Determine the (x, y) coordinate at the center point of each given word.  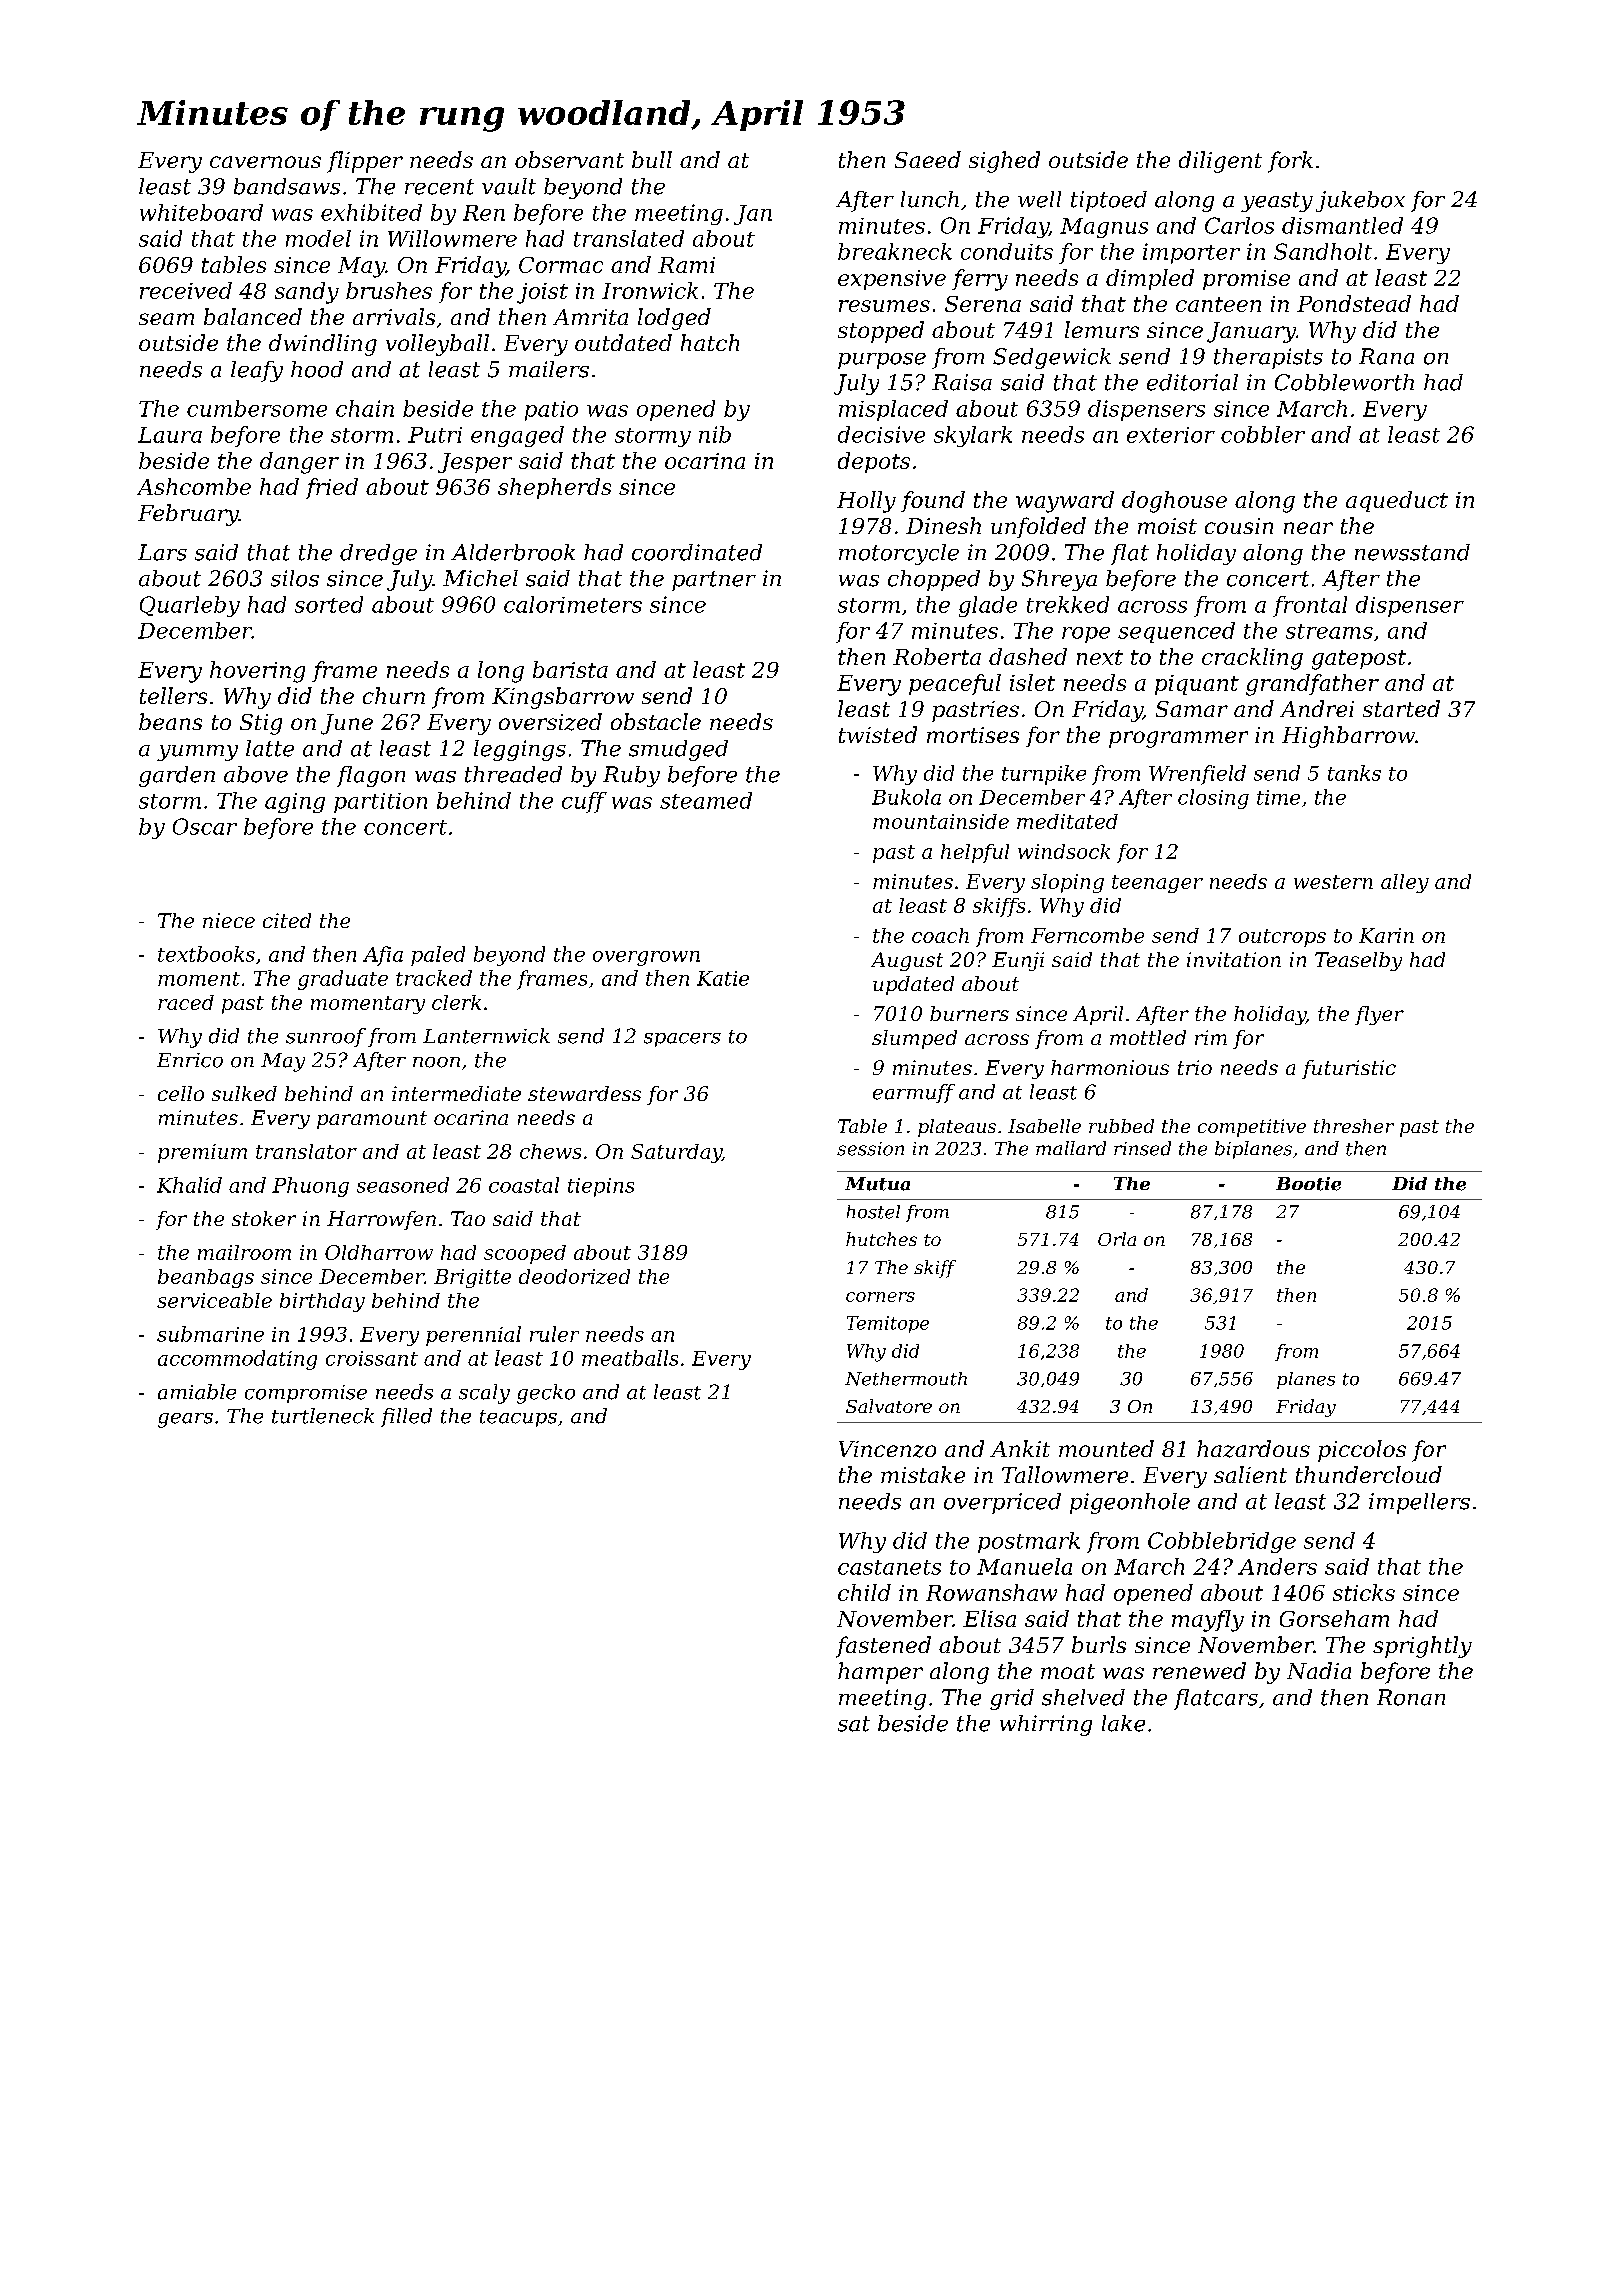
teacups (518, 1418)
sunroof (326, 1037)
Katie (723, 978)
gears (185, 1420)
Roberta (937, 656)
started (1401, 708)
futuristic (1349, 1069)
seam (166, 319)
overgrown (646, 958)
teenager (1157, 884)
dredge (378, 554)
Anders (1277, 1566)
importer (1191, 253)
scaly (484, 1394)
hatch (710, 342)
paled (438, 956)
